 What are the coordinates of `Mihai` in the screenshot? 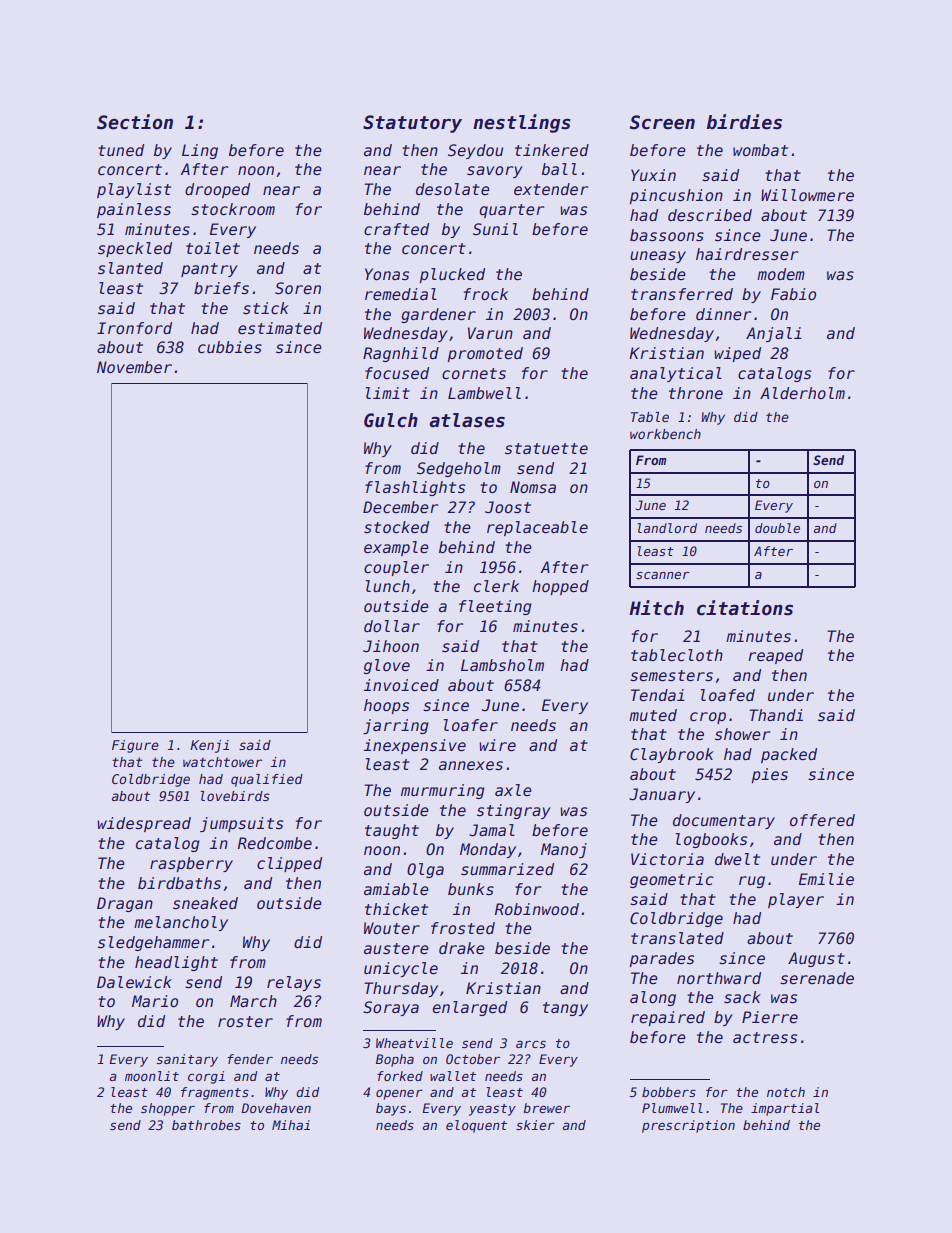 It's located at (291, 1125).
